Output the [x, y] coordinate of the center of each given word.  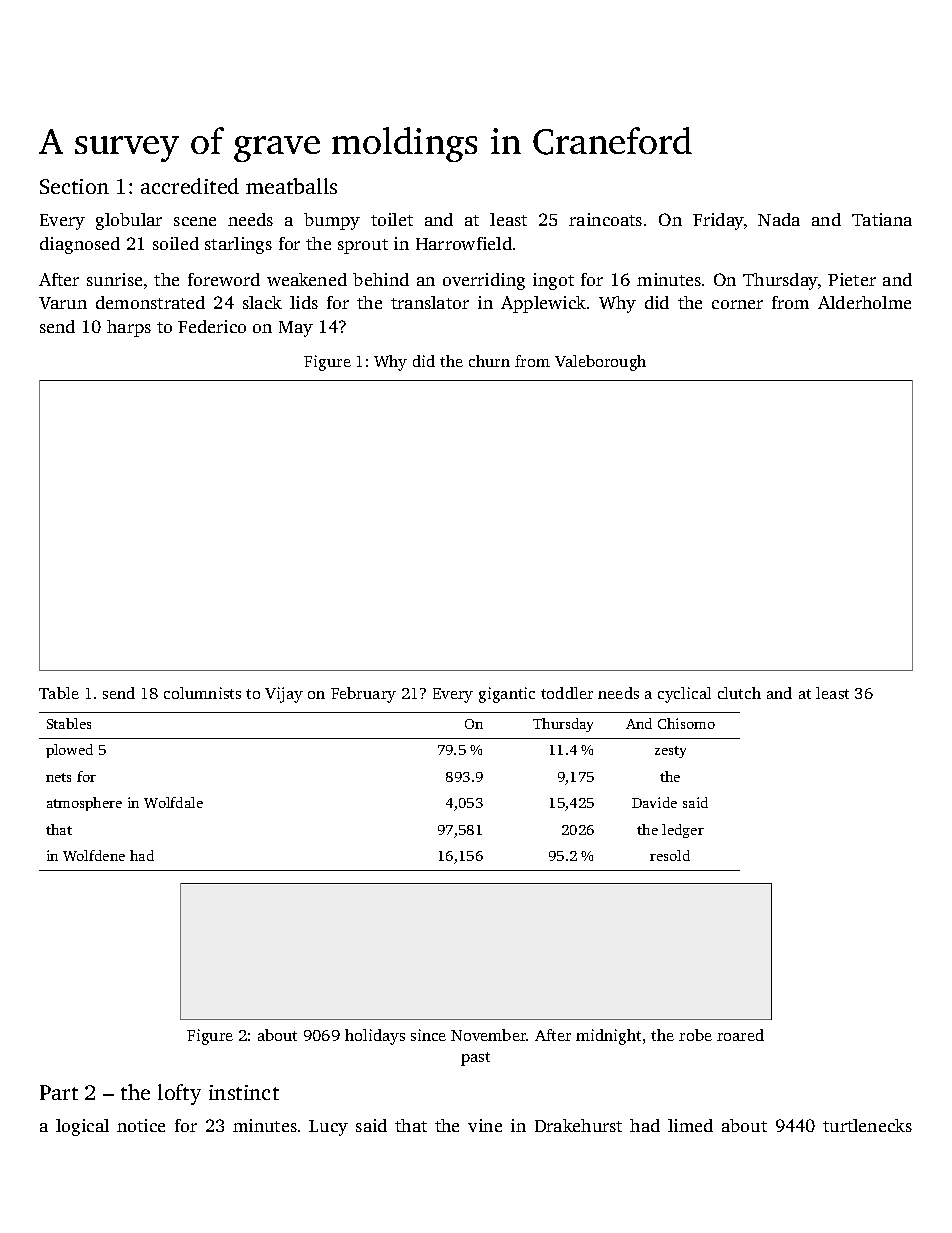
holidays [375, 1037]
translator [430, 302]
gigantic [507, 695]
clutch [739, 693]
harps [129, 328]
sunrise [114, 279]
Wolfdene [94, 855]
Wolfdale [173, 802]
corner [737, 304]
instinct [244, 1092]
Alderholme [864, 302]
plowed [69, 751]
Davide [654, 802]
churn [489, 361]
